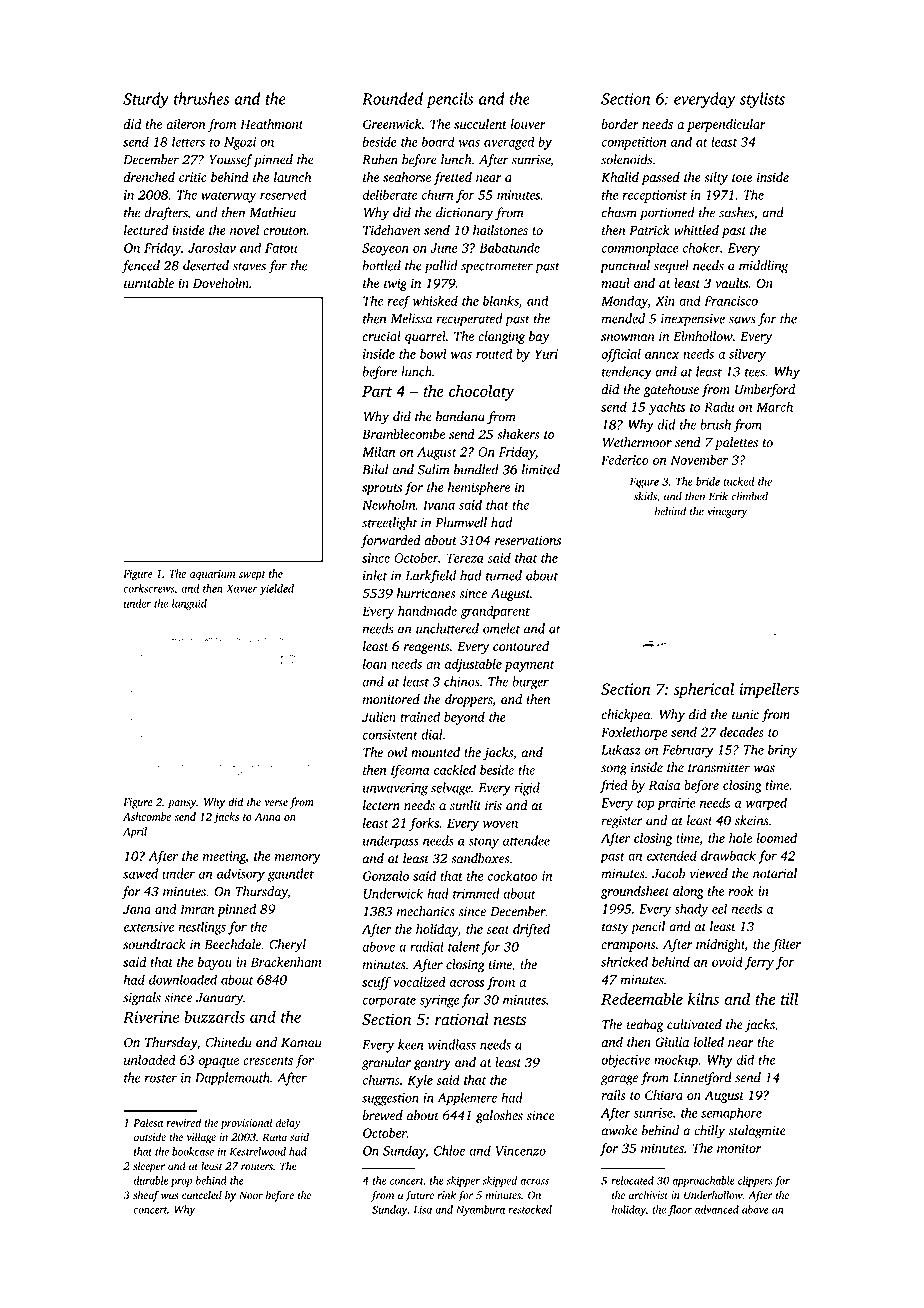  What do you see at coordinates (148, 588) in the page?
I see `corkscrews` at bounding box center [148, 588].
